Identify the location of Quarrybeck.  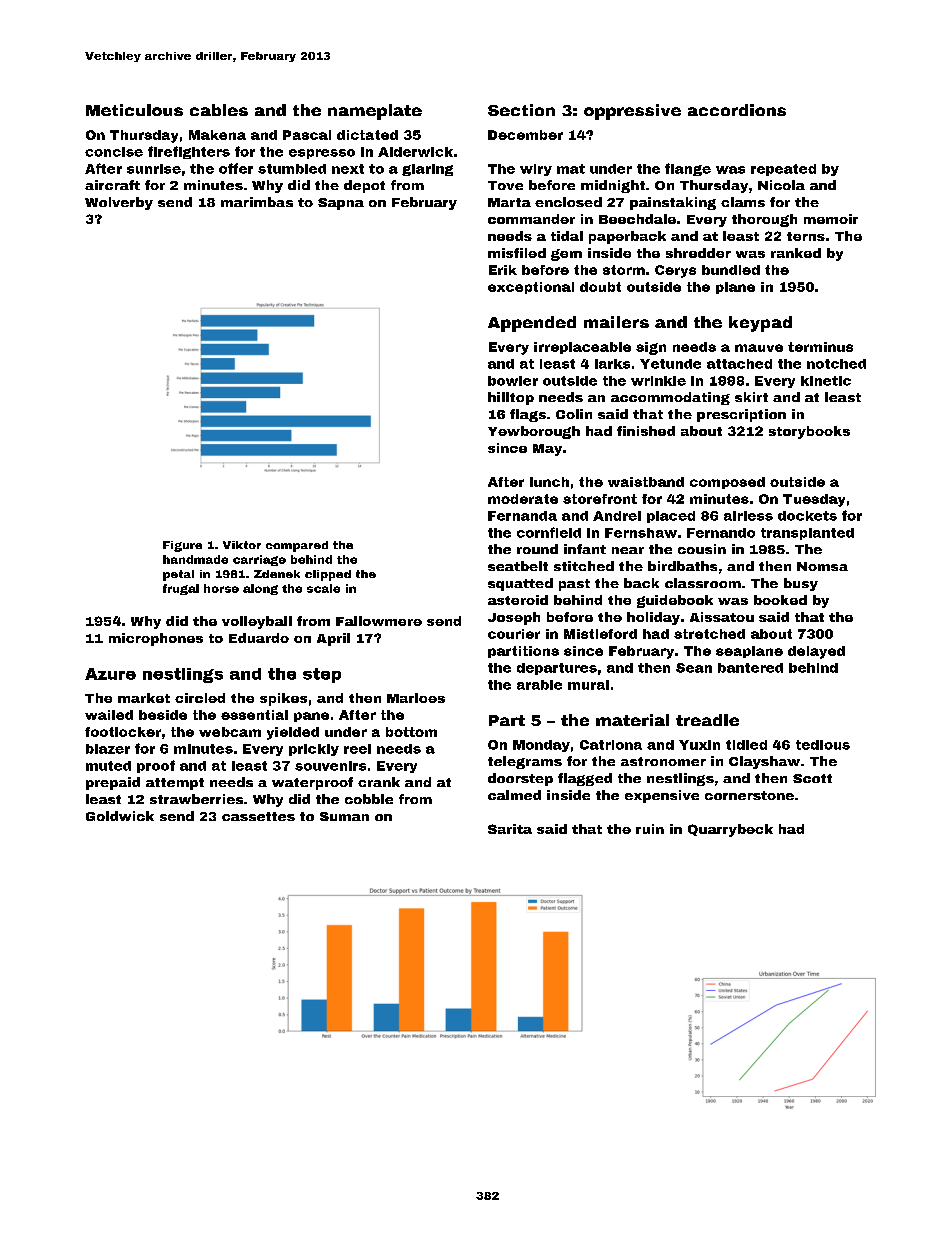
(730, 830).
